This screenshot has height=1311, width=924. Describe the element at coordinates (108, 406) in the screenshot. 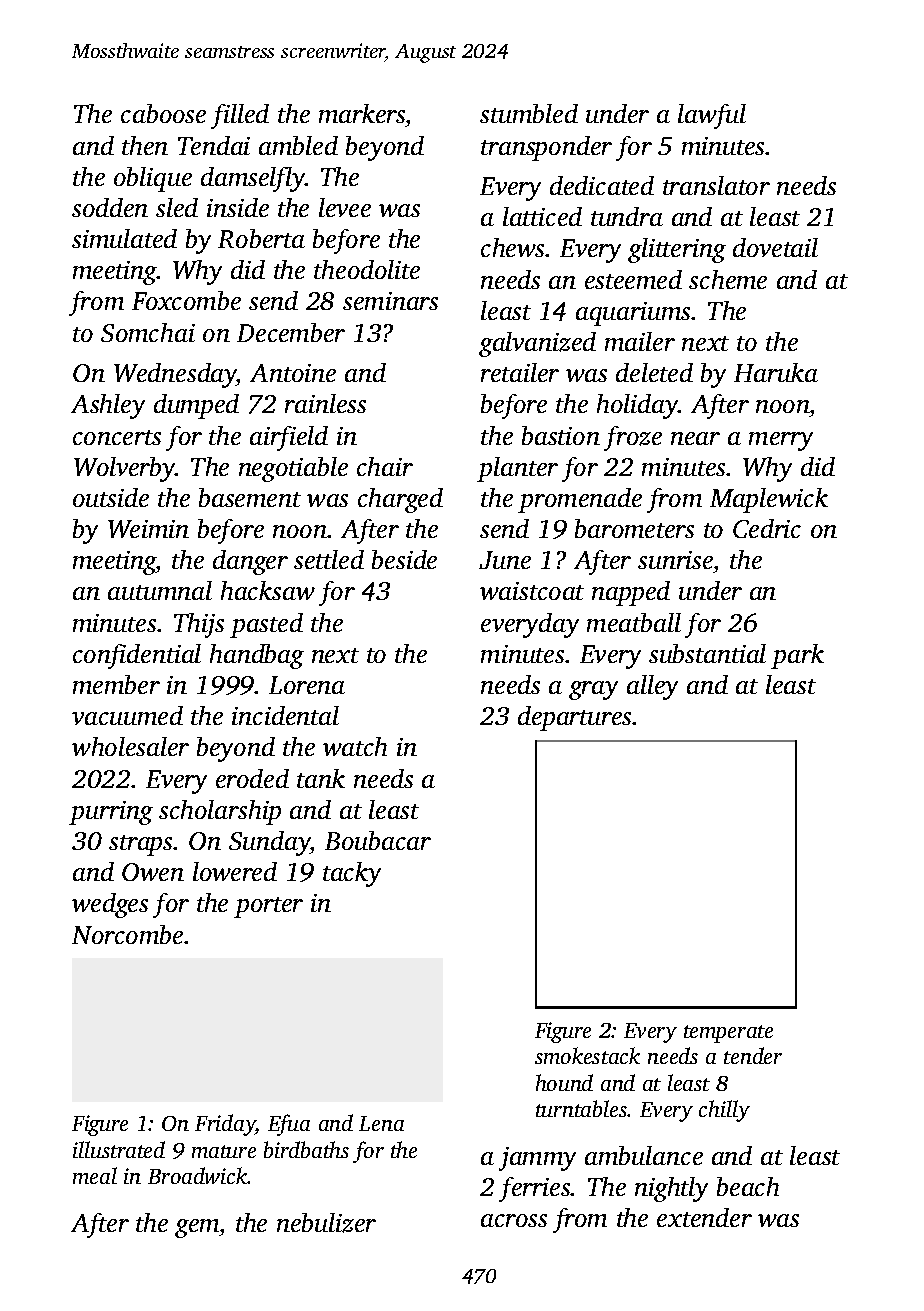

I see `Ashley` at that location.
